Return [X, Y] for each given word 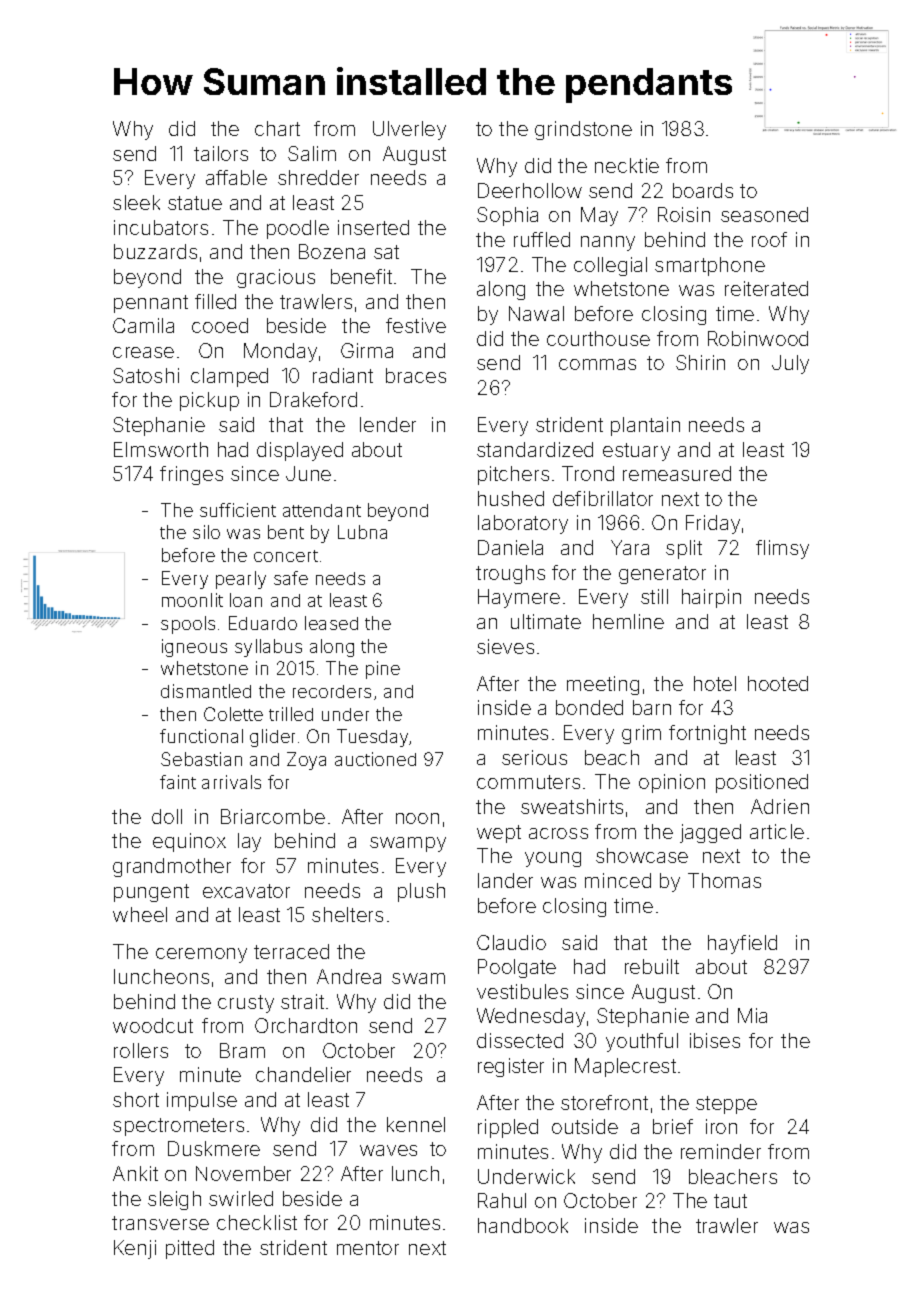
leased [331, 623]
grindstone [583, 130]
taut [730, 1201]
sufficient [238, 510]
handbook [523, 1225]
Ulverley [409, 130]
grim [641, 734]
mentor [368, 1248]
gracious [276, 278]
